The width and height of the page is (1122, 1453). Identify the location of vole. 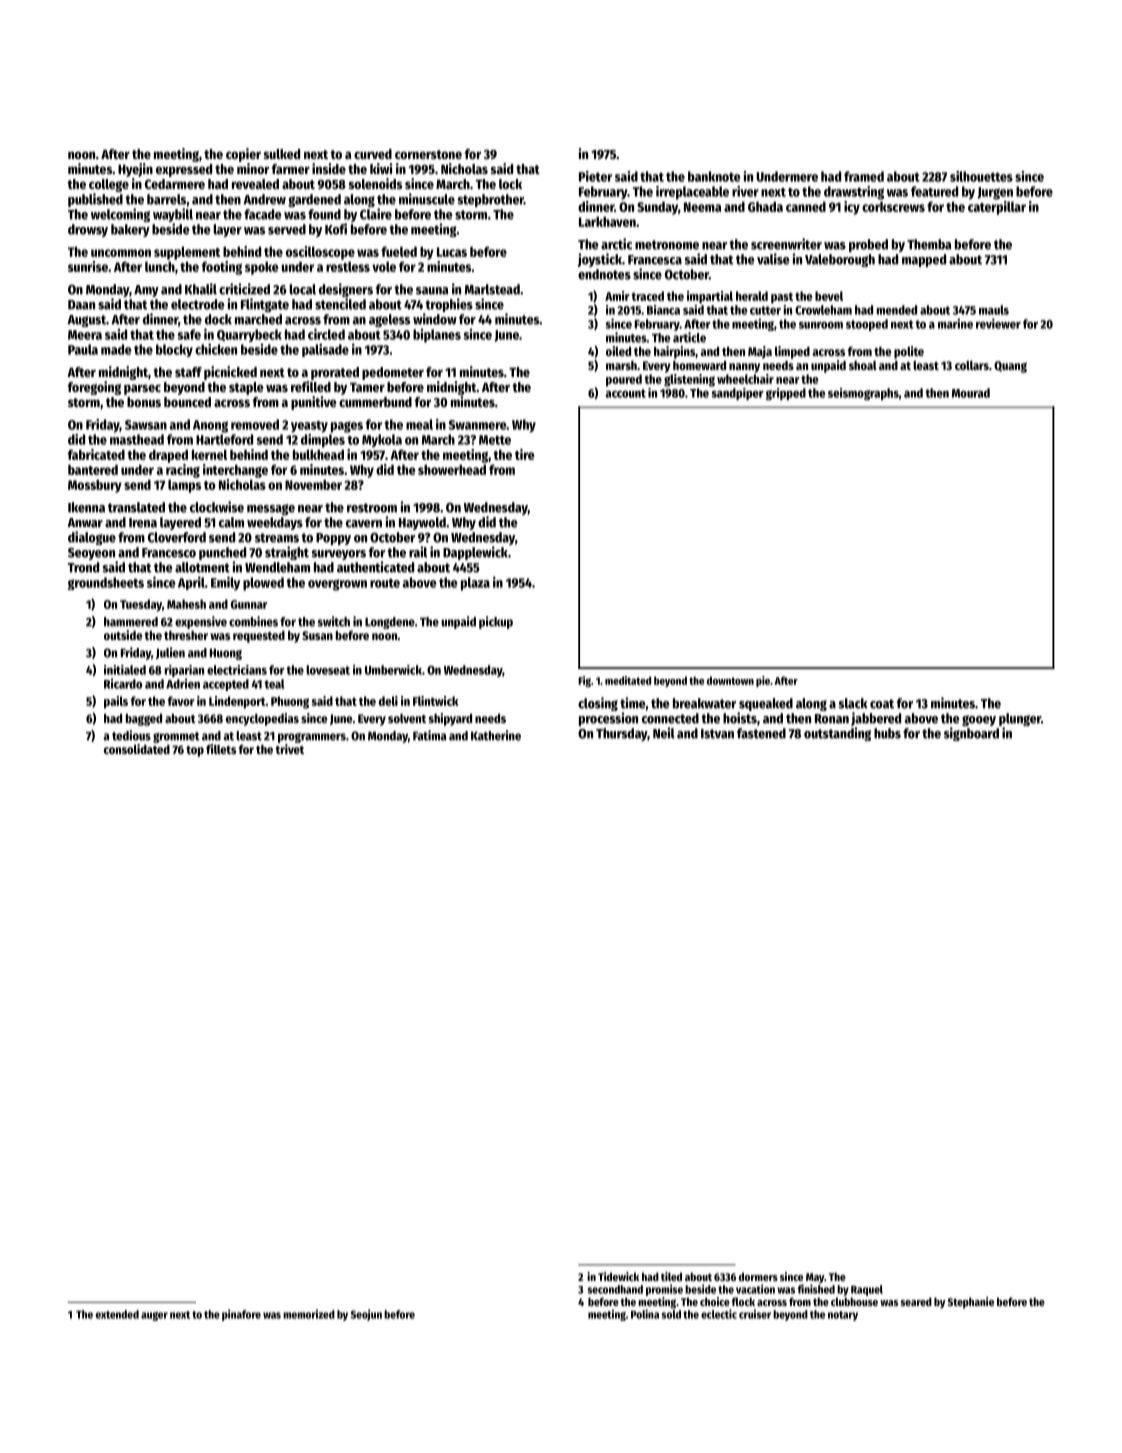
(384, 266).
